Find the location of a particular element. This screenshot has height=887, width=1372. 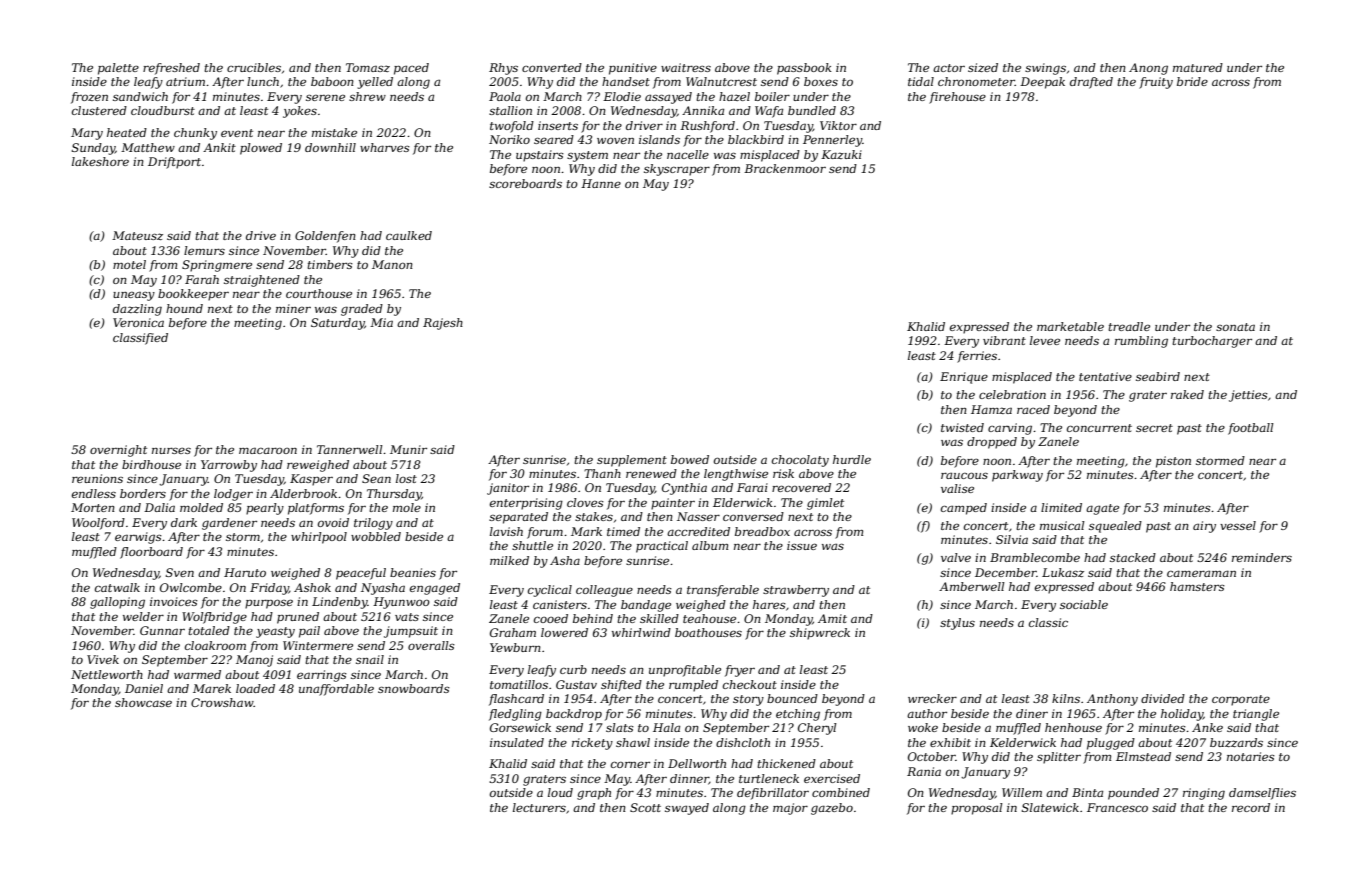

piston is located at coordinates (1173, 462).
